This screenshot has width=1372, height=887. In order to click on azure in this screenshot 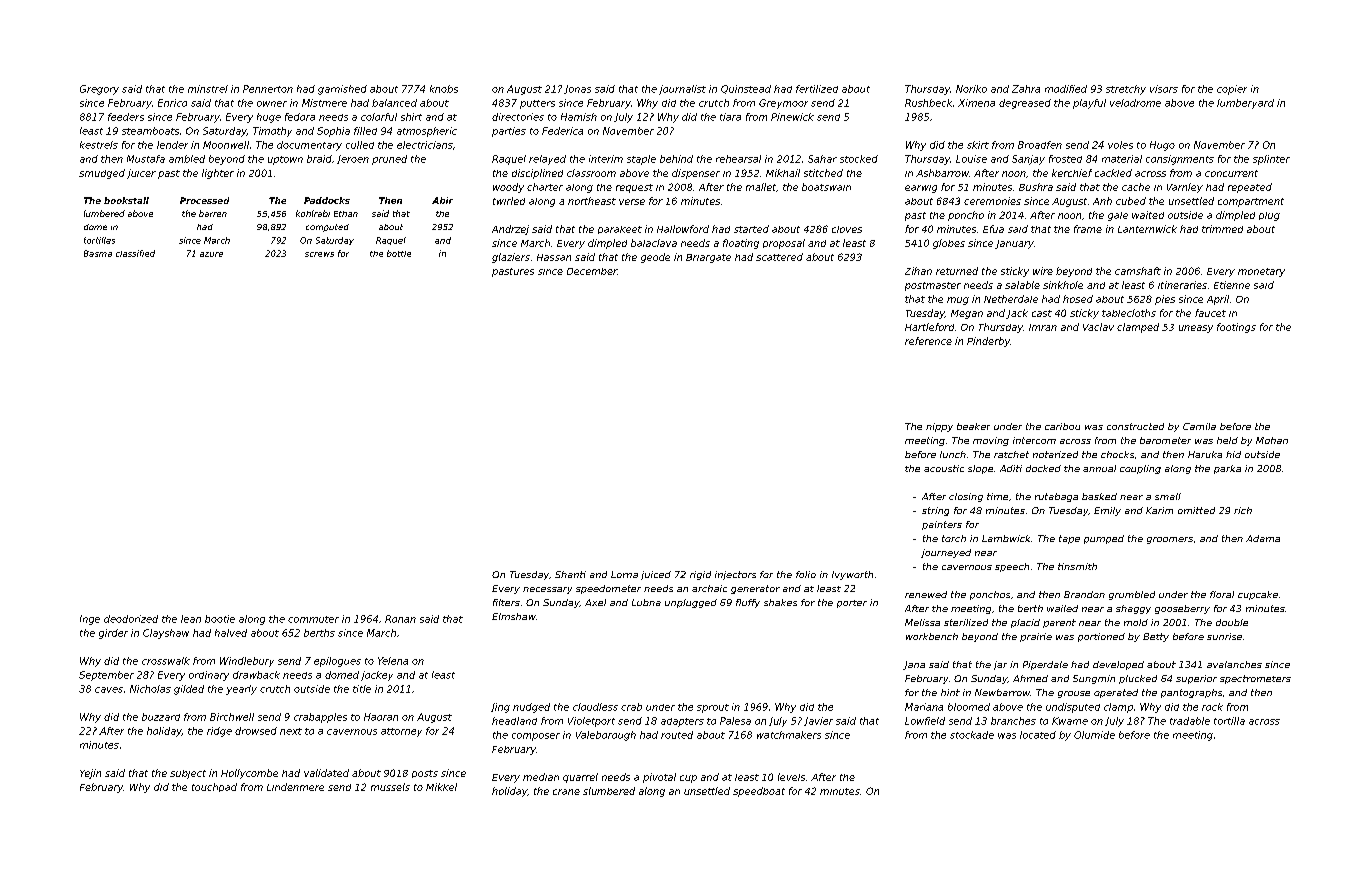, I will do `click(211, 254)`.
